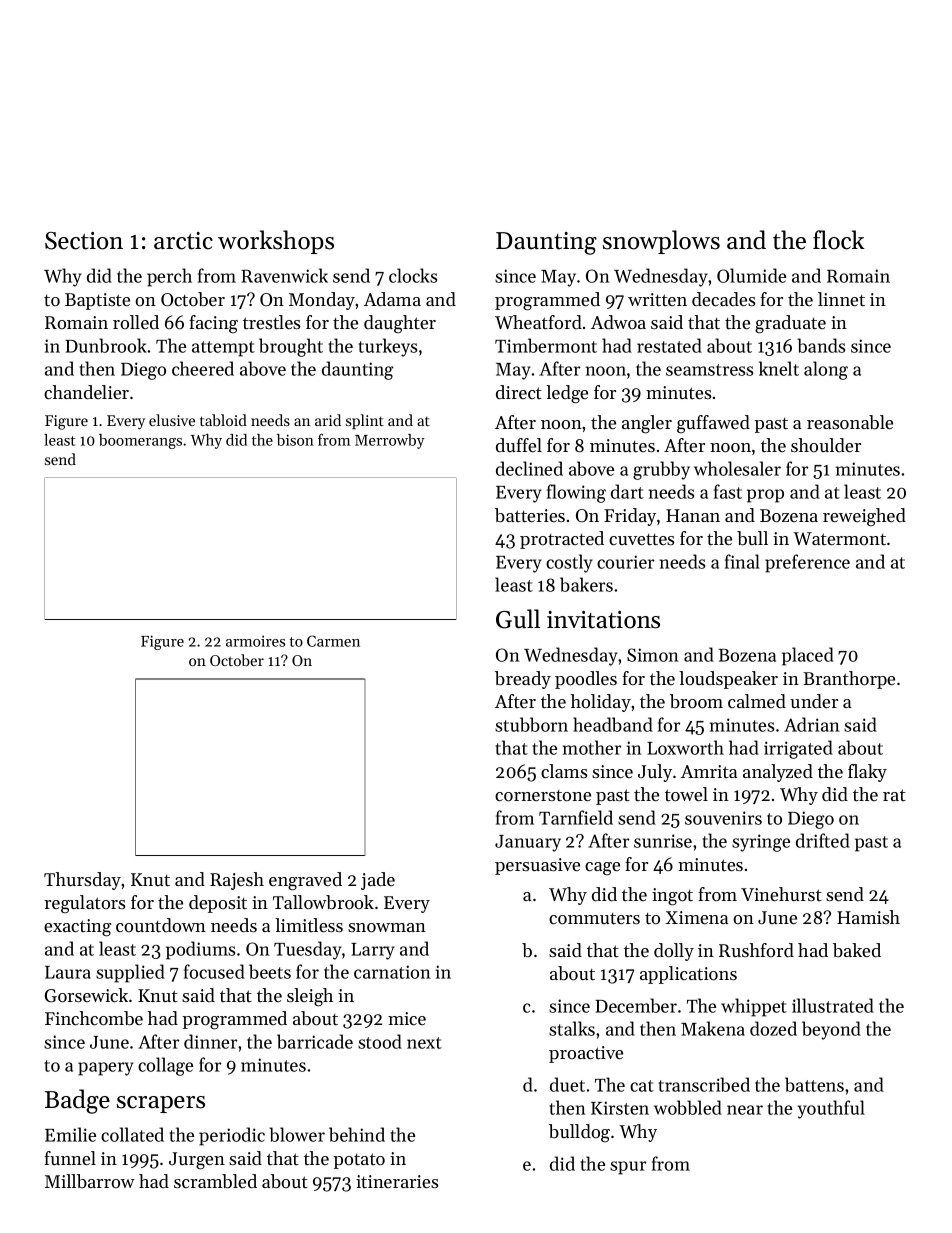 Image resolution: width=952 pixels, height=1233 pixels. Describe the element at coordinates (850, 422) in the screenshot. I see `reasonable` at that location.
